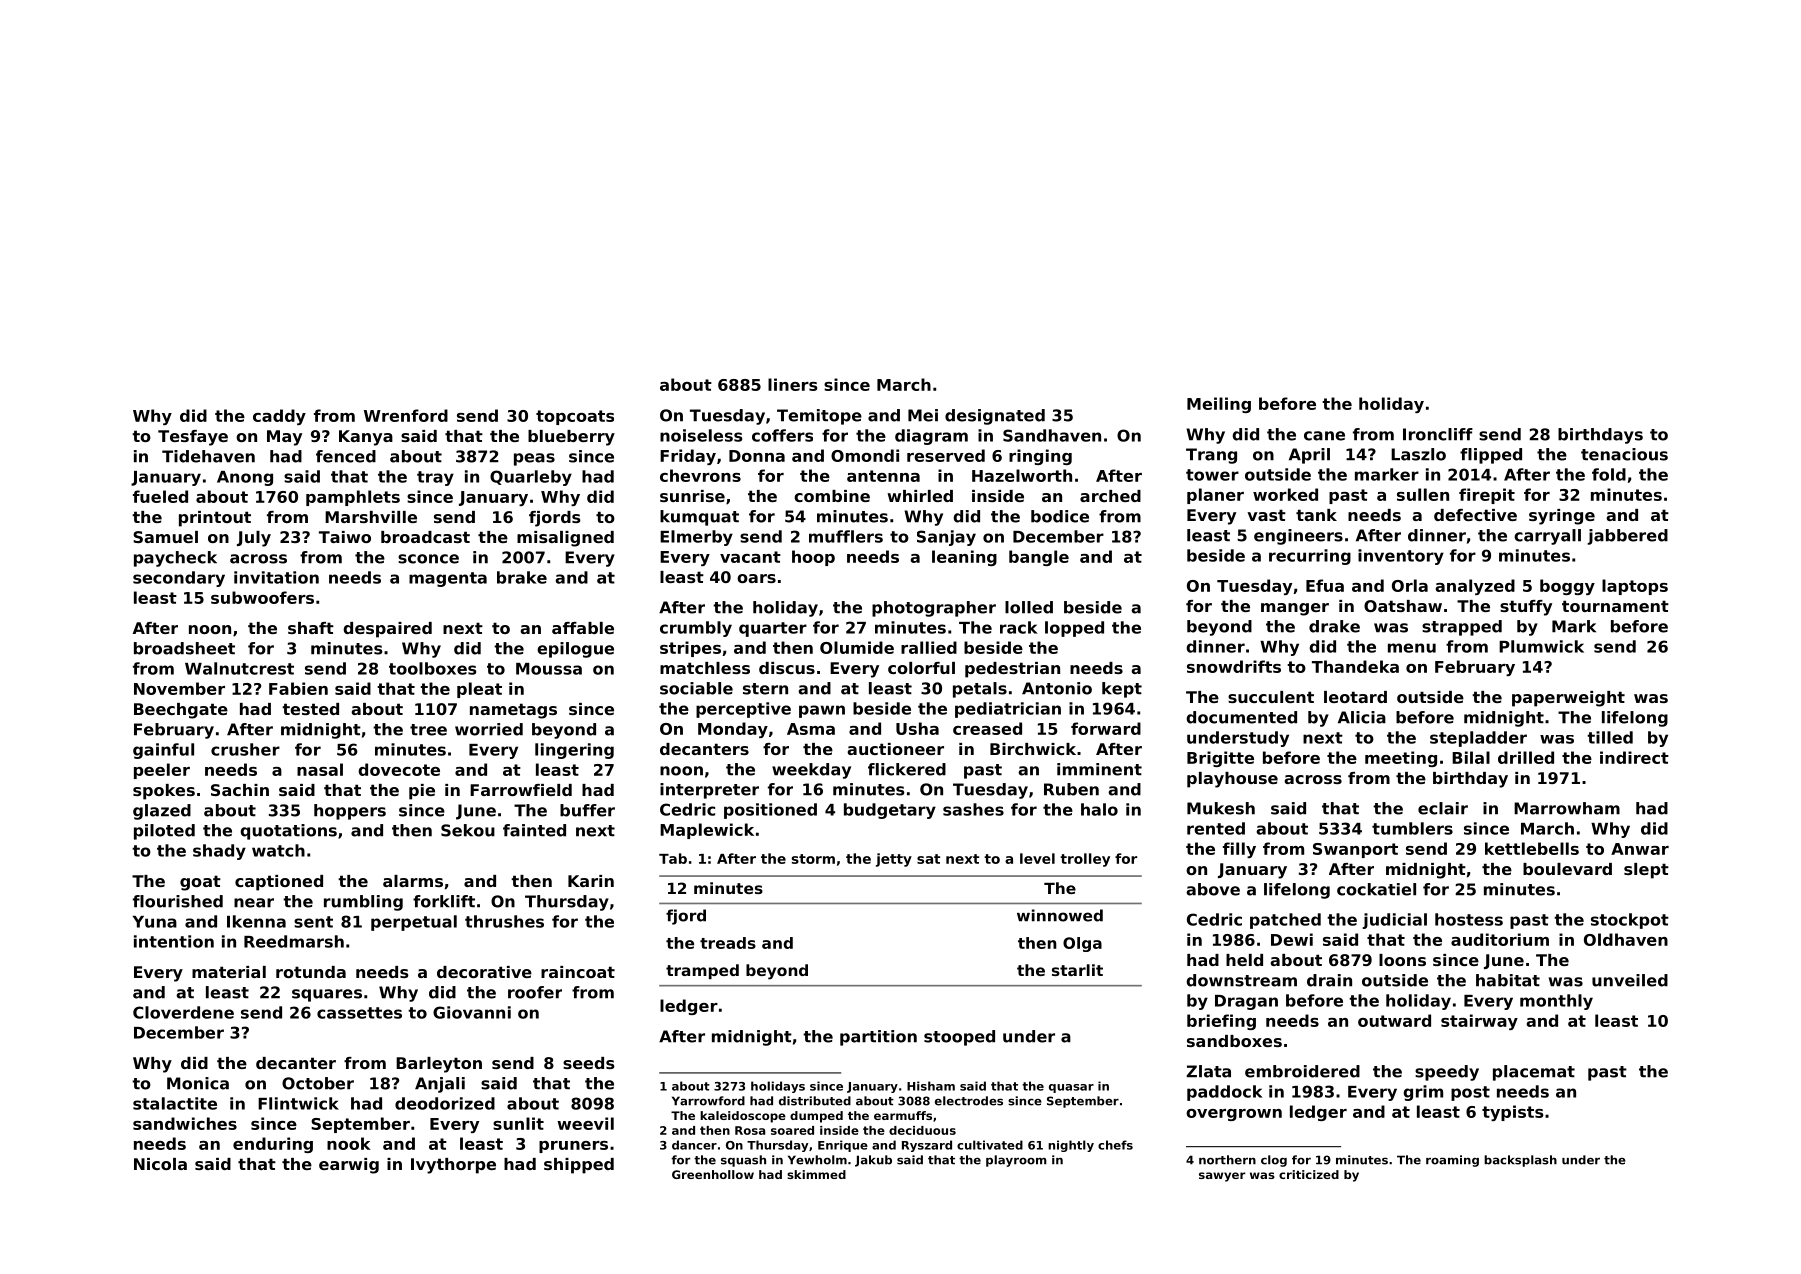 The width and height of the screenshot is (1801, 1274). Describe the element at coordinates (349, 1166) in the screenshot. I see `earwig` at that location.
